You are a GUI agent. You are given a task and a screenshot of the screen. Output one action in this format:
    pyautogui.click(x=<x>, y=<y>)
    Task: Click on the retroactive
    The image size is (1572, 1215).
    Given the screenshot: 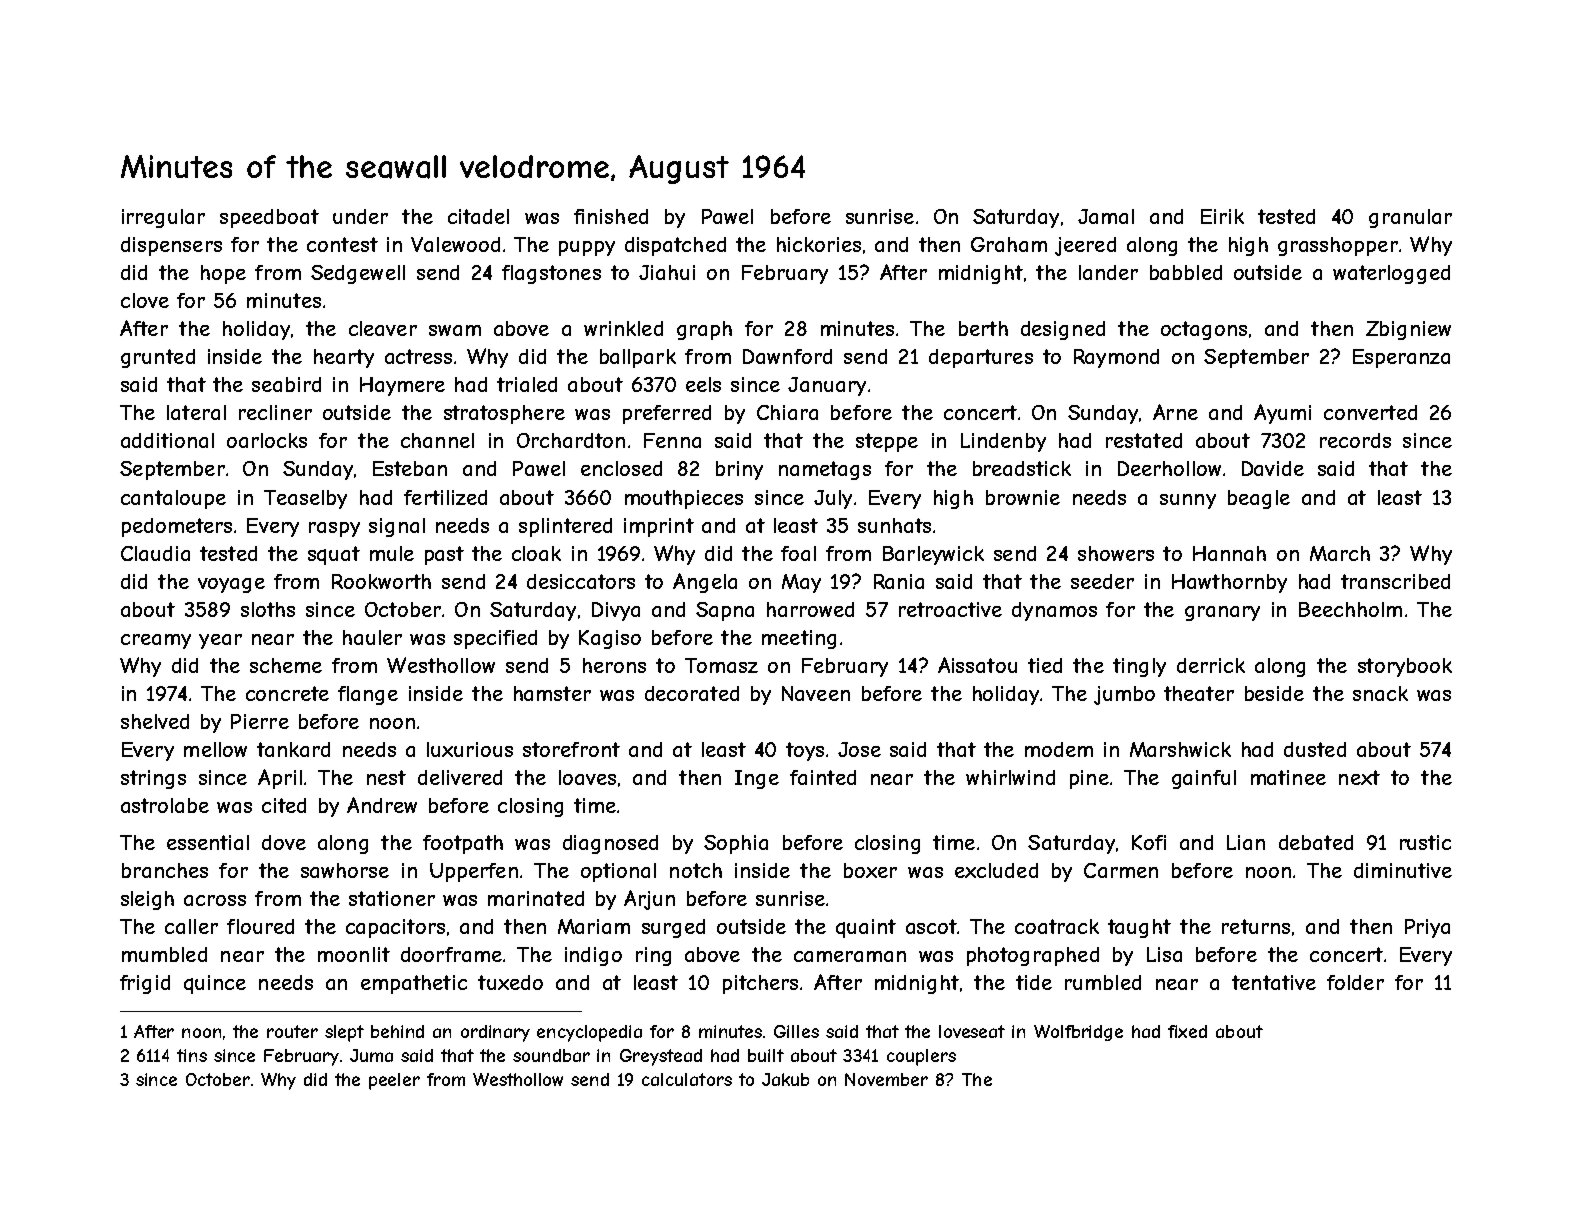 What is the action you would take?
    pyautogui.click(x=950, y=609)
